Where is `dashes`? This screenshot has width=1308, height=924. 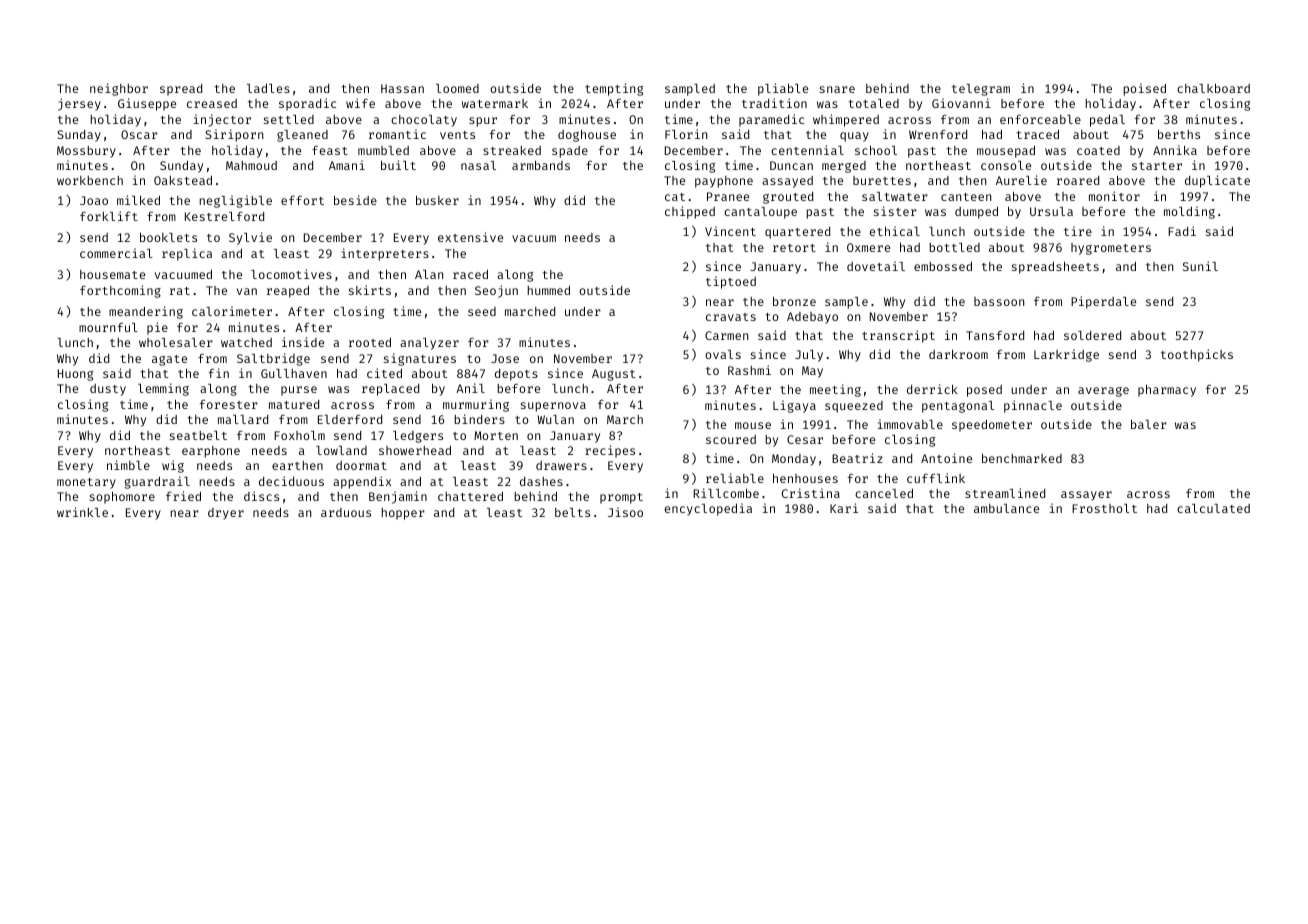
dashes is located at coordinates (541, 481).
